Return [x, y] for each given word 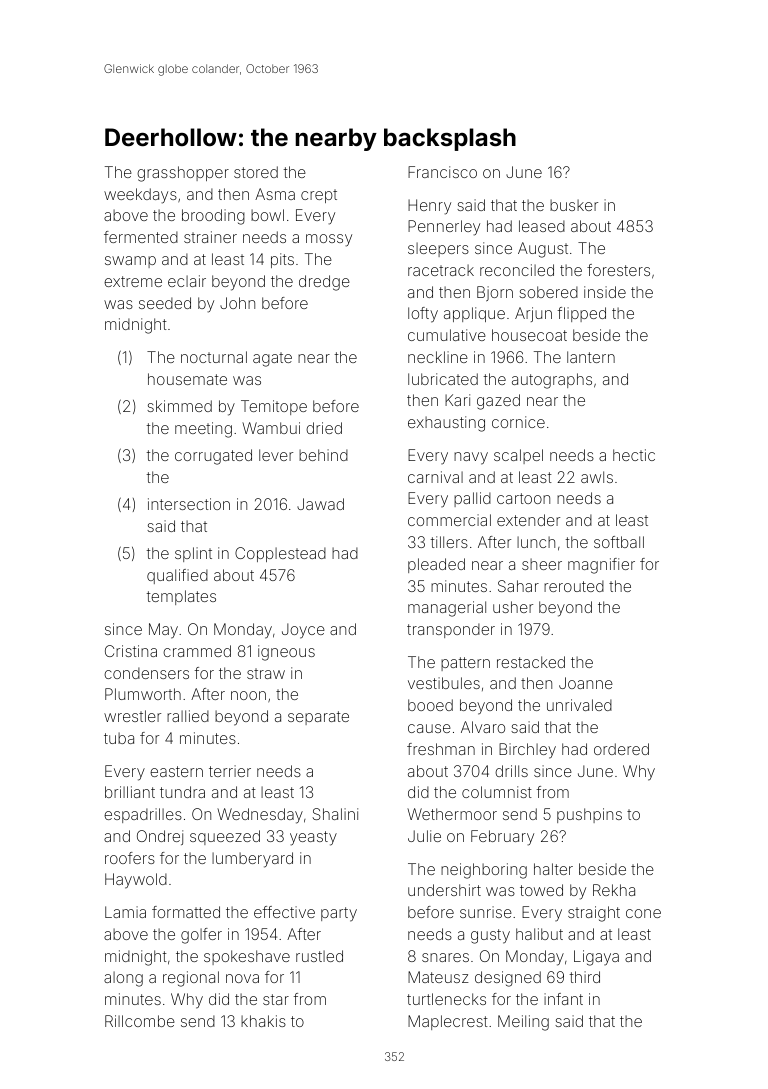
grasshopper [183, 174]
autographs [552, 381]
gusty [490, 936]
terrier [230, 771]
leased [542, 226]
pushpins [589, 815]
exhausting [446, 424]
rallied [188, 716]
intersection [189, 504]
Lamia [125, 912]
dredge [324, 283]
